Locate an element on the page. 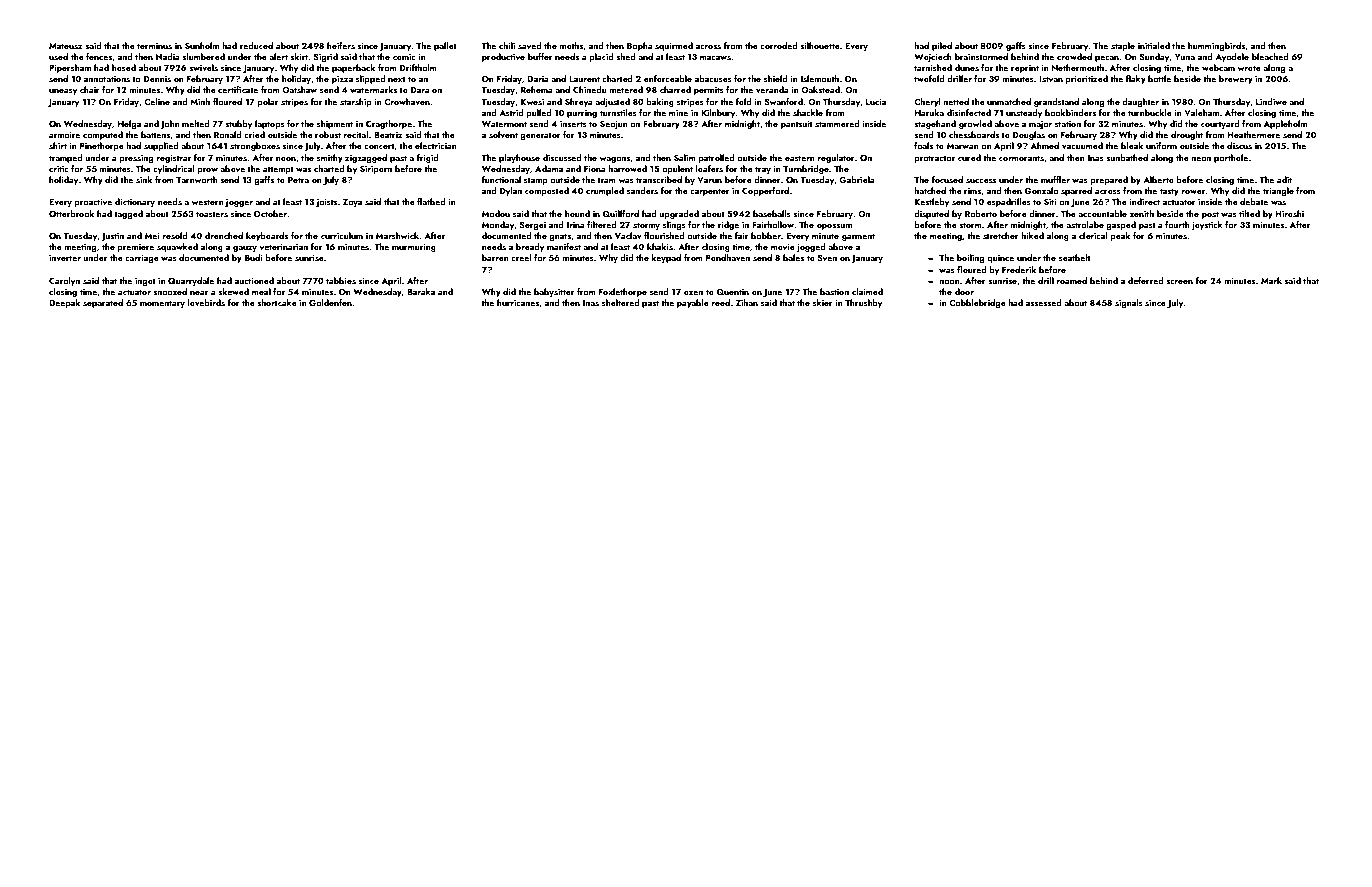  Dylan is located at coordinates (511, 191).
